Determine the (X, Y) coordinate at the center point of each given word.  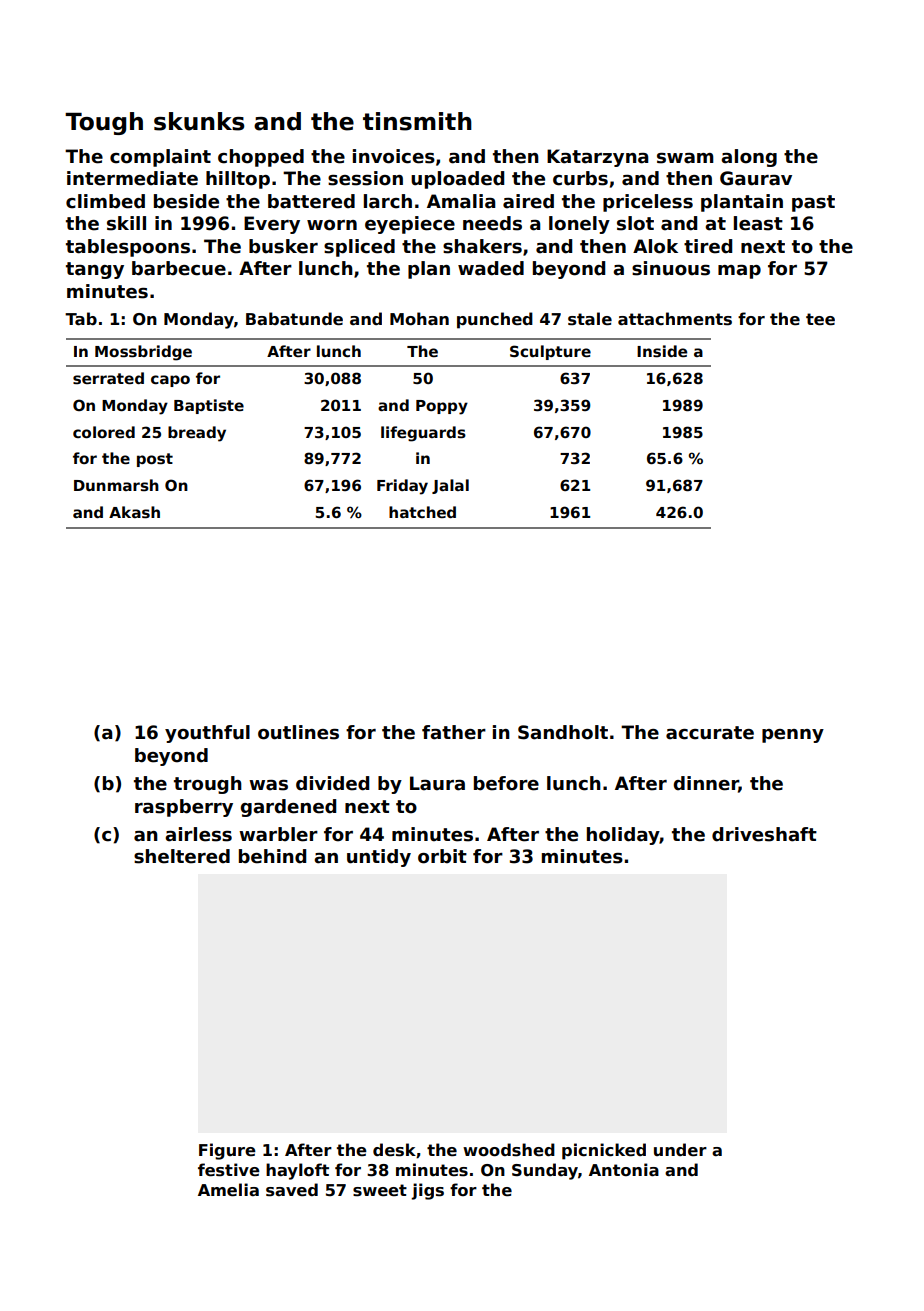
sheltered (182, 856)
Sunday (545, 1171)
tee (820, 319)
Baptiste (209, 406)
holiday (623, 836)
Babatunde (294, 319)
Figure (227, 1151)
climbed (105, 201)
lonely (579, 225)
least (758, 223)
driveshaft (764, 834)
